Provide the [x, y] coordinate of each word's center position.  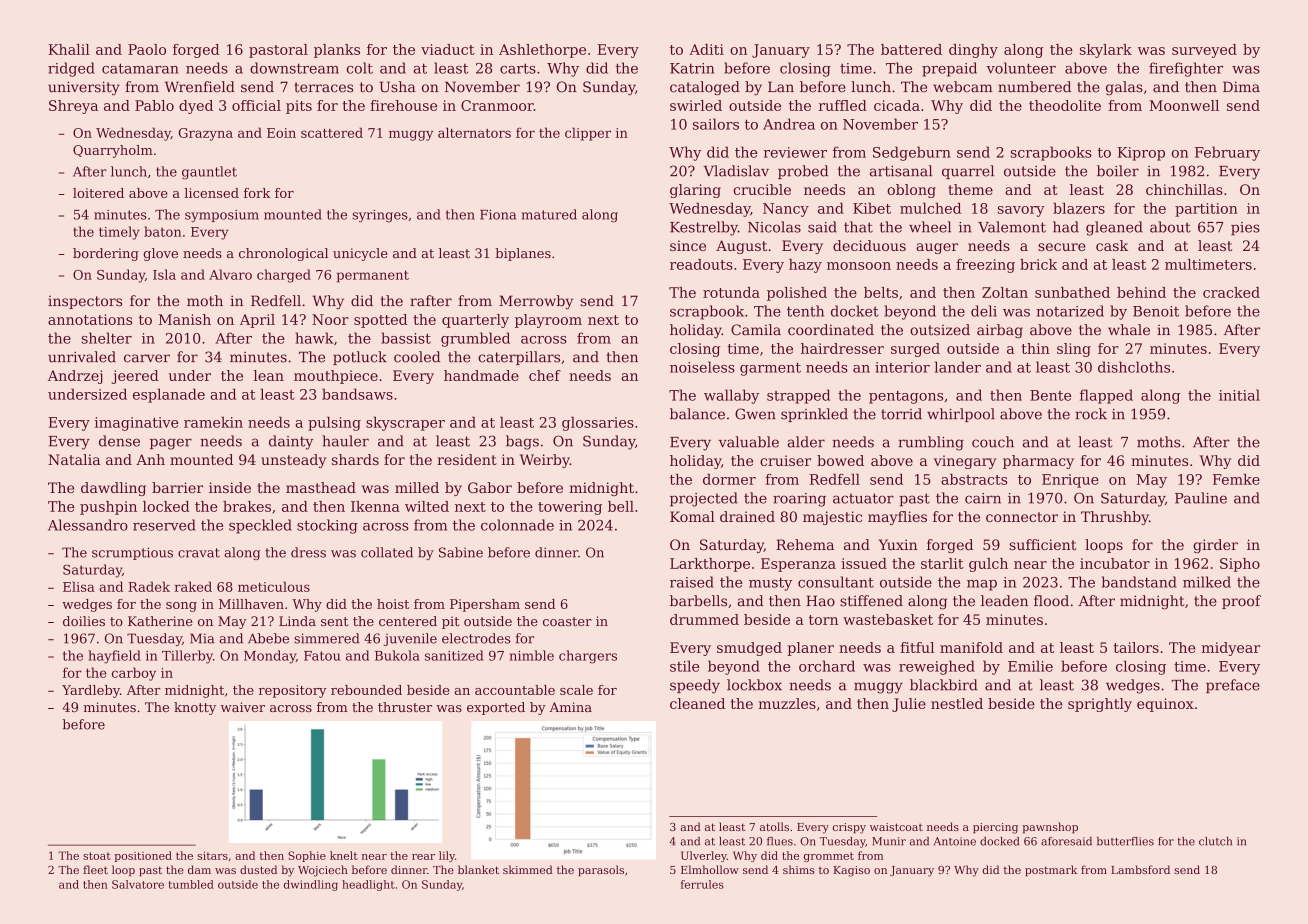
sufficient [1043, 544]
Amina [570, 707]
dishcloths [1134, 367]
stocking [327, 526]
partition [1206, 210]
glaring [695, 191]
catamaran [140, 68]
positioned [143, 856]
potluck [360, 358]
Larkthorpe [710, 565]
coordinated [831, 330]
